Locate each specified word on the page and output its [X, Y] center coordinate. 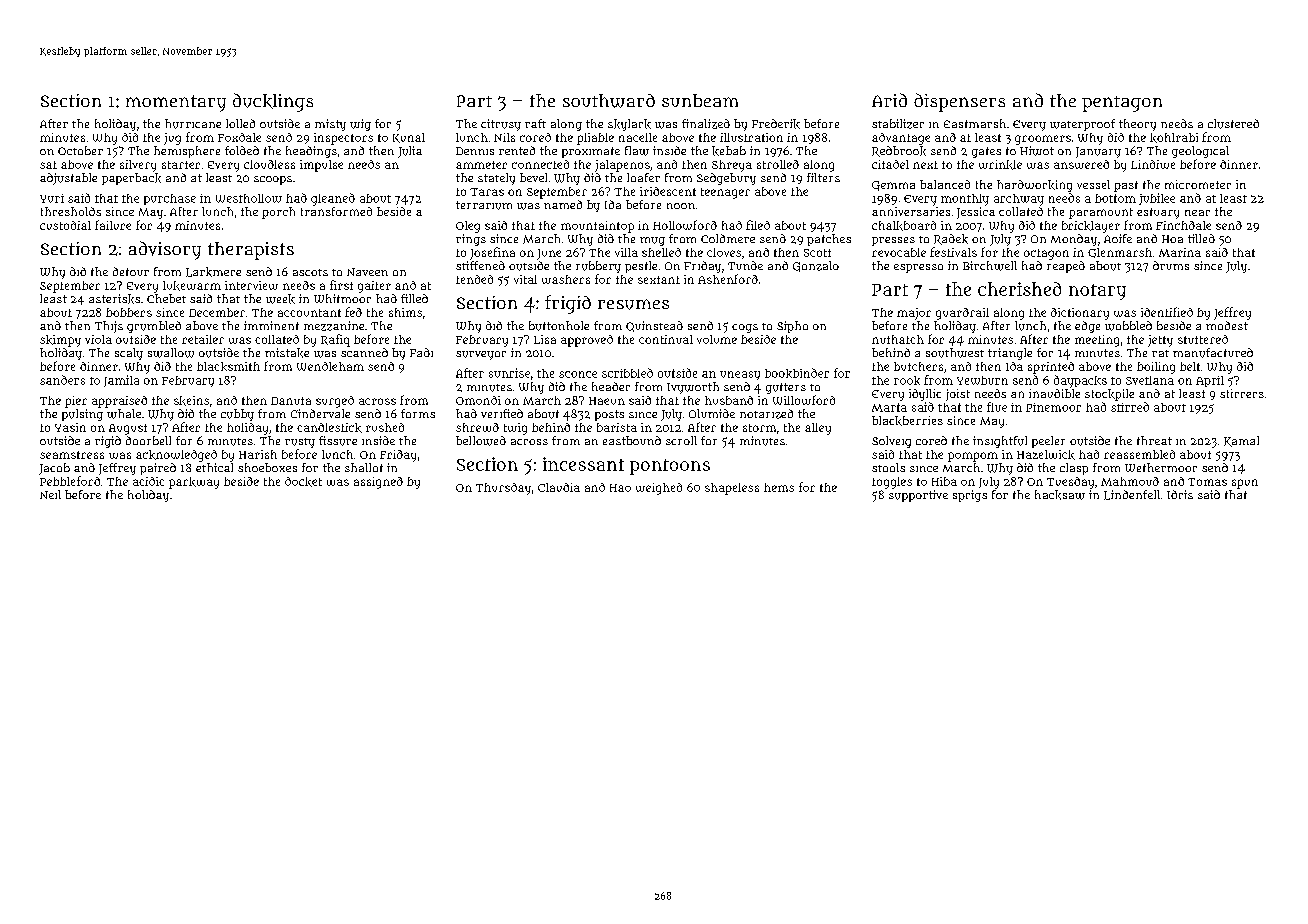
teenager [725, 193]
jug [172, 139]
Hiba [944, 481]
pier [76, 402]
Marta [889, 407]
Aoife [1118, 238]
